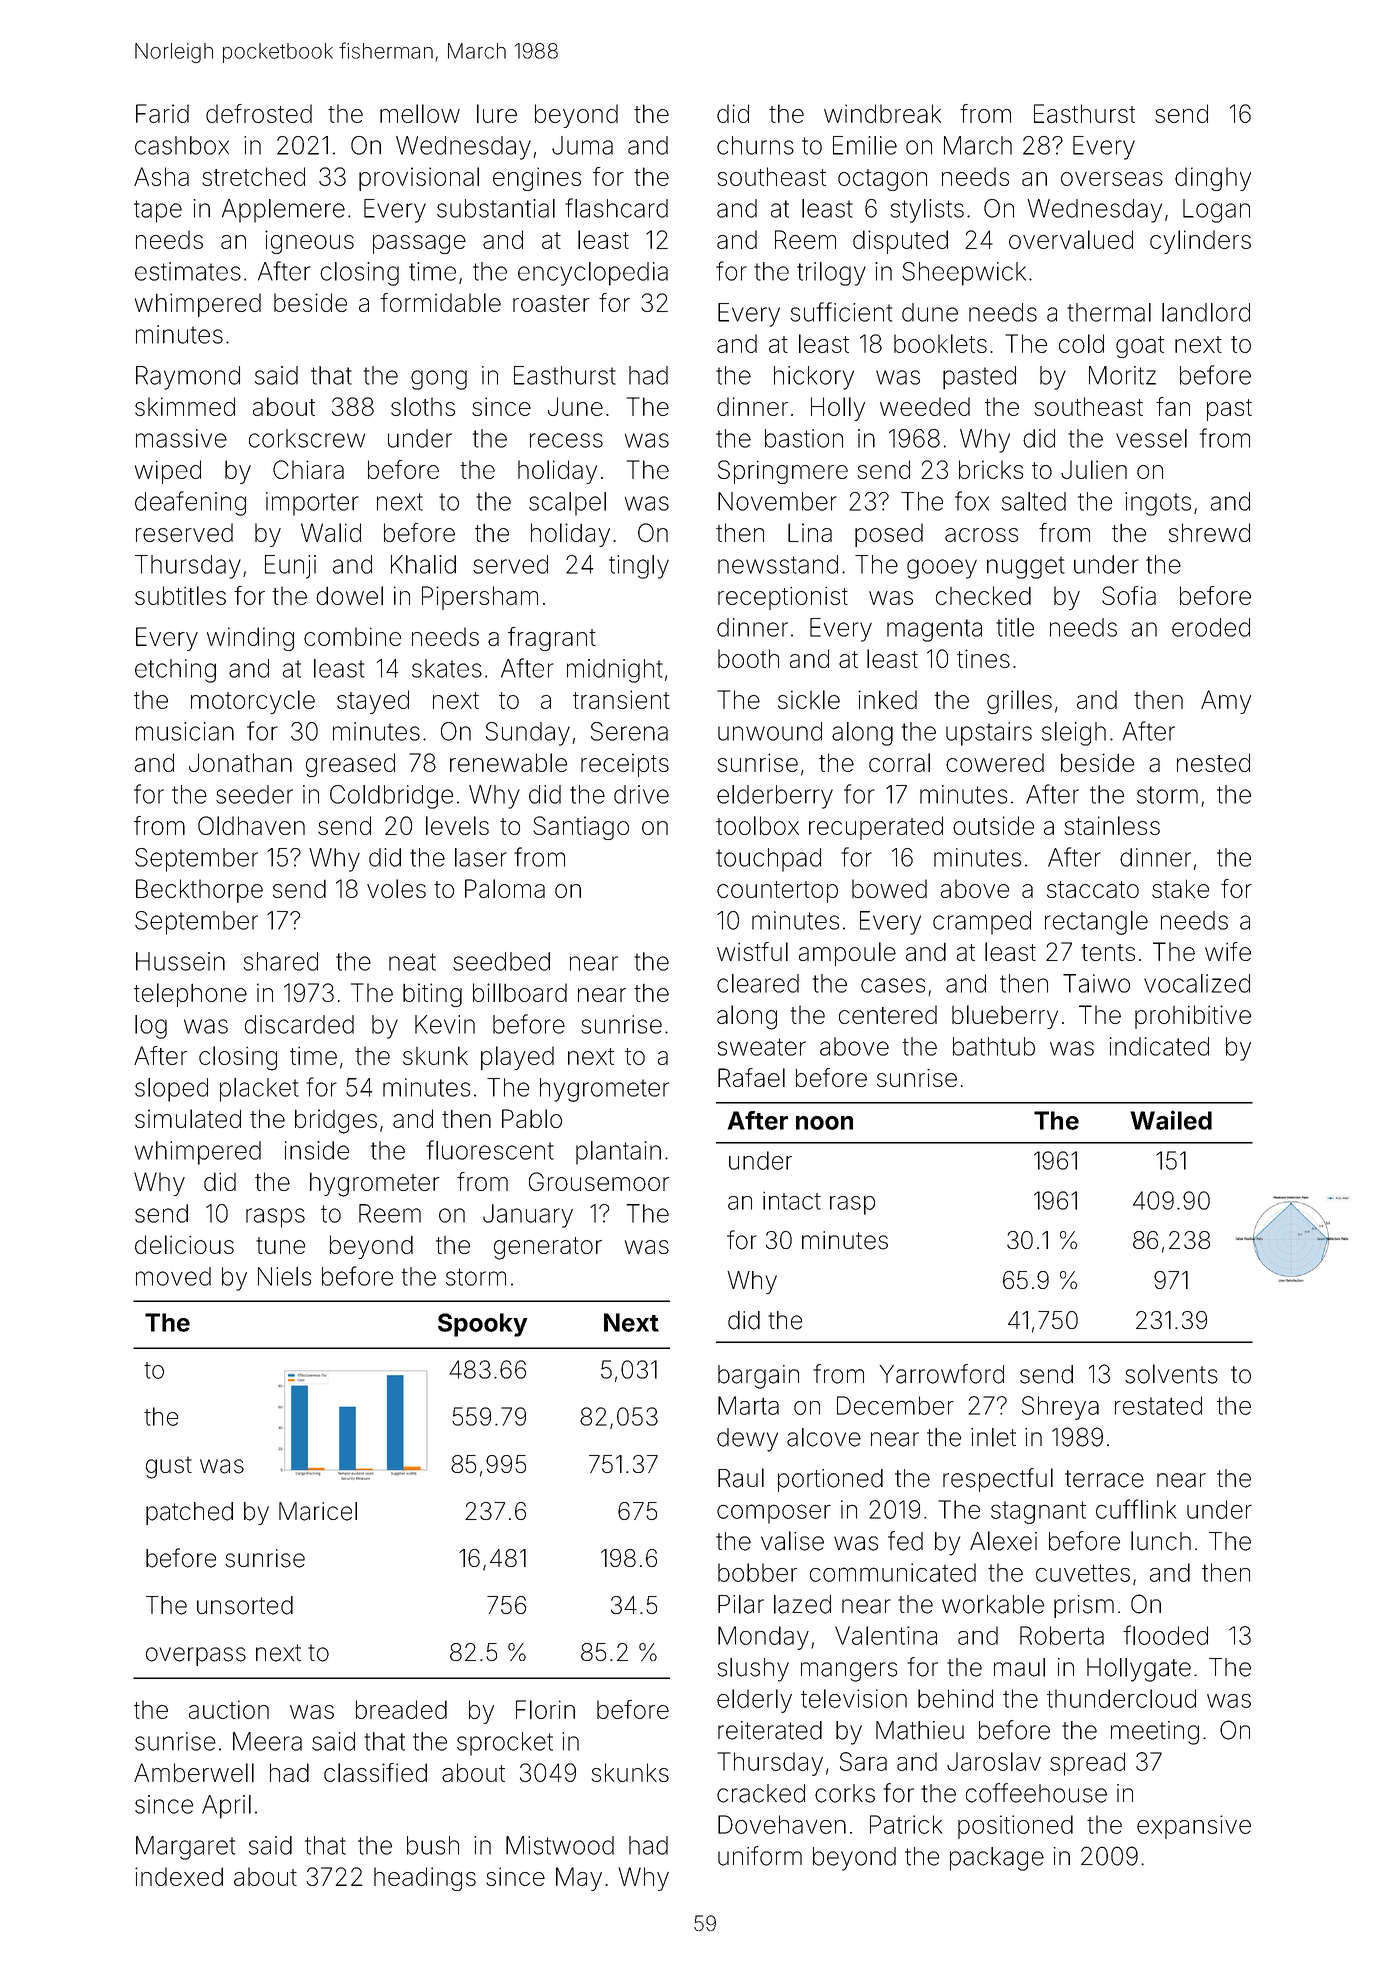 The width and height of the screenshot is (1386, 1969). What do you see at coordinates (162, 113) in the screenshot?
I see `Farid` at bounding box center [162, 113].
